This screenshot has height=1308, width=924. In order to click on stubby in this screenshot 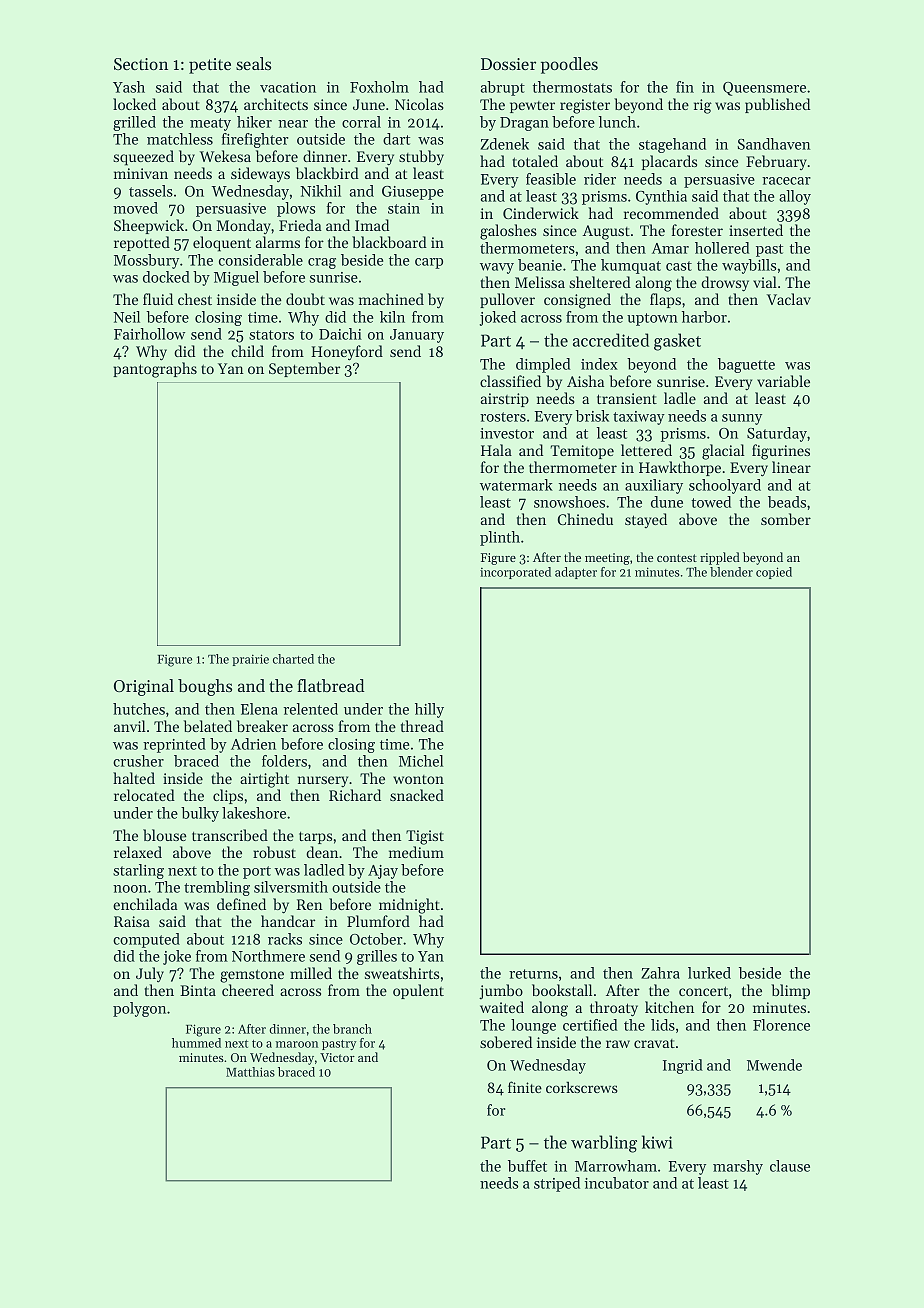, I will do `click(421, 158)`.
